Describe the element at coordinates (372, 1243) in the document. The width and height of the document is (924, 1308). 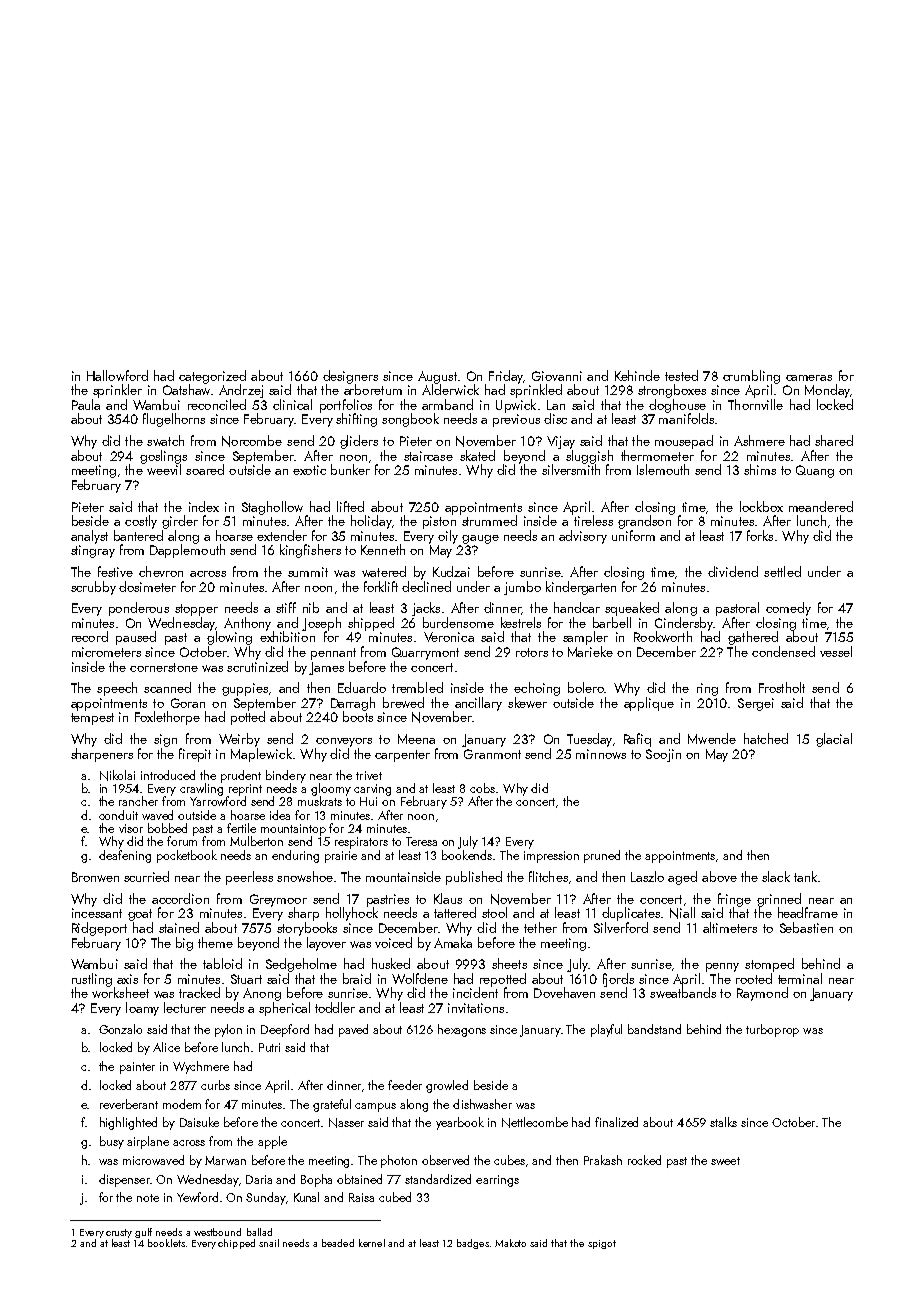
I see `kernel` at that location.
